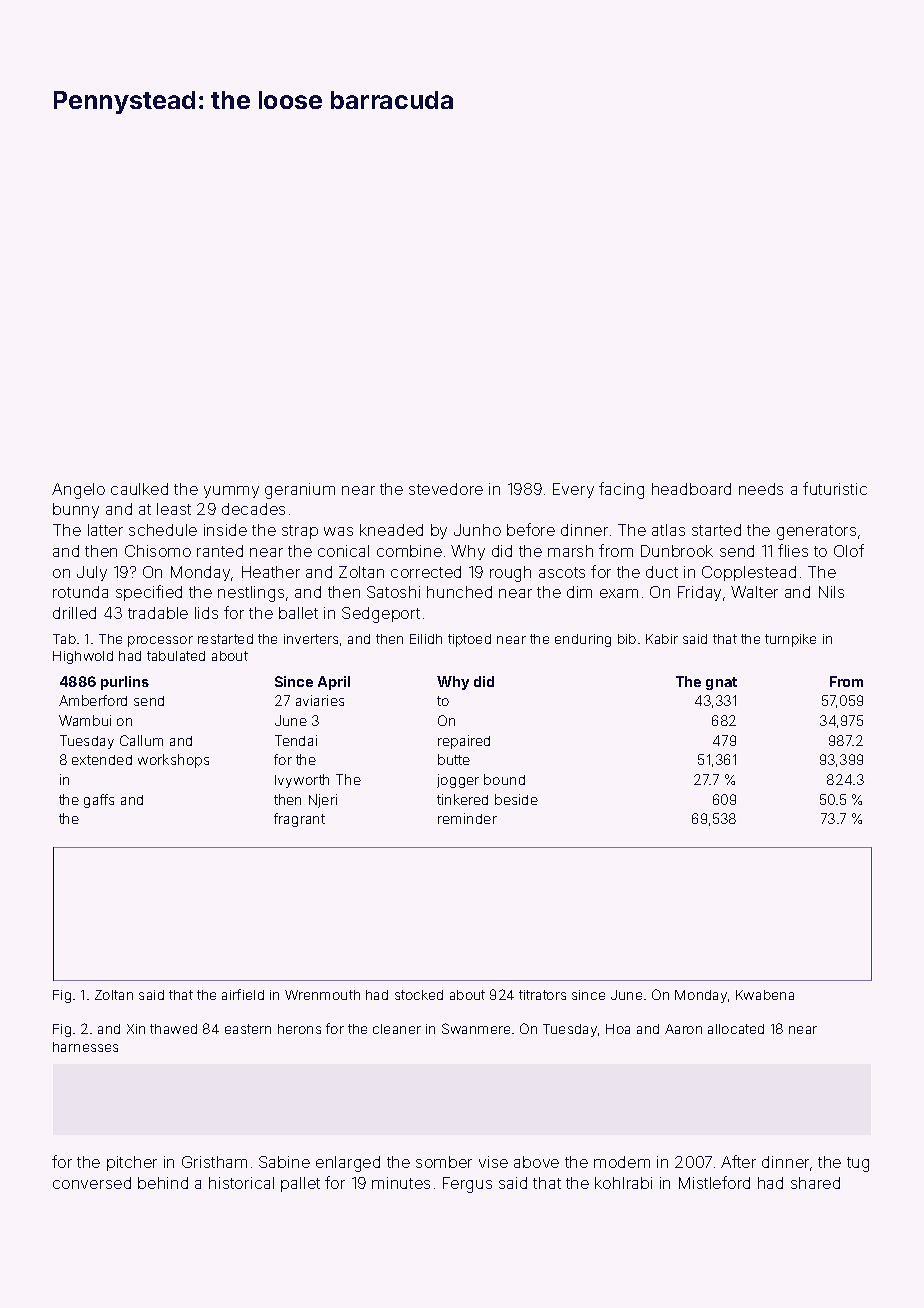  What do you see at coordinates (83, 657) in the document?
I see `Highwold` at bounding box center [83, 657].
